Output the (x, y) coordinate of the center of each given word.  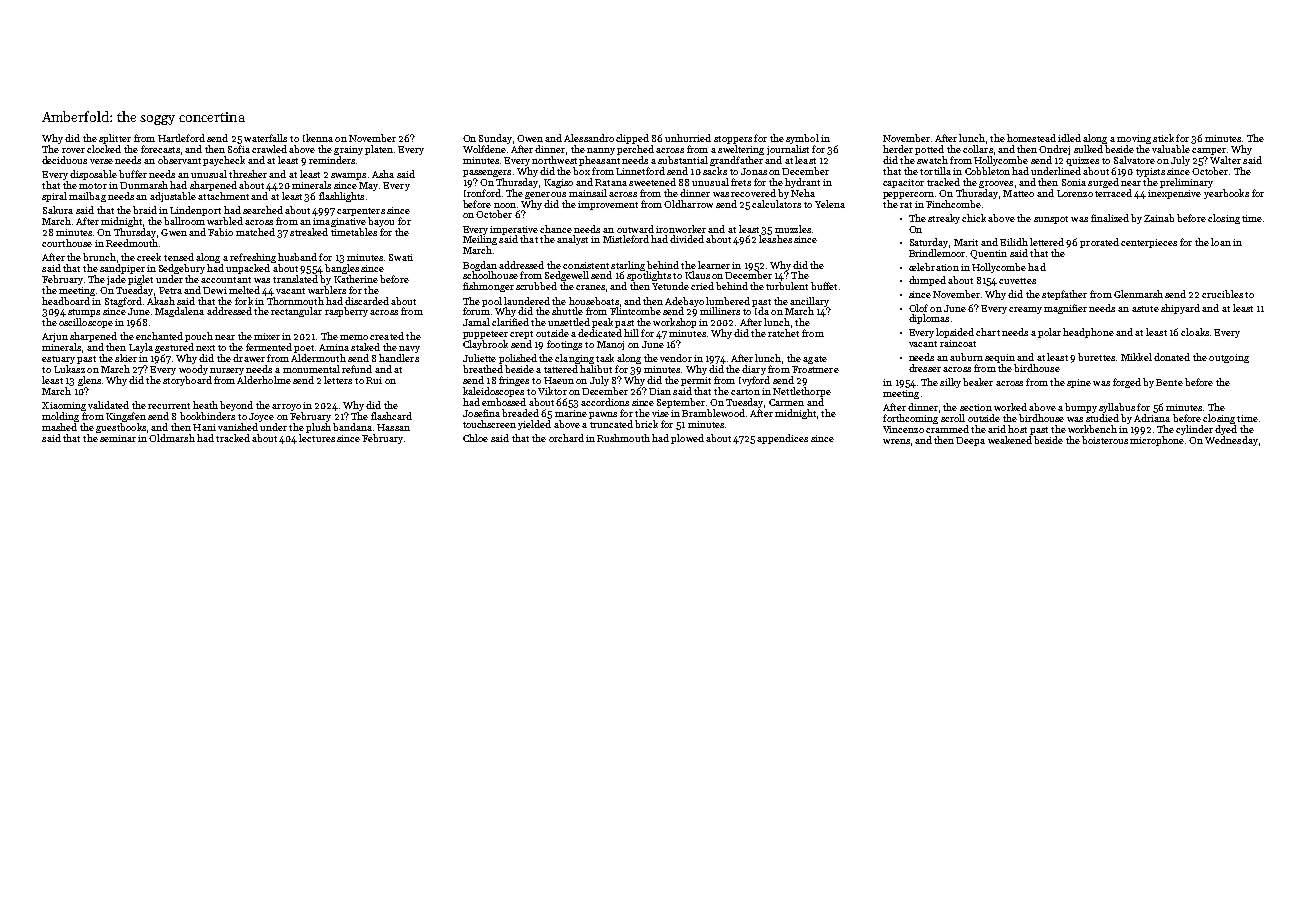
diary (754, 370)
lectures (317, 438)
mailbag (87, 197)
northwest (554, 160)
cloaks (1195, 332)
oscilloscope (86, 323)
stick (1163, 138)
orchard (566, 438)
